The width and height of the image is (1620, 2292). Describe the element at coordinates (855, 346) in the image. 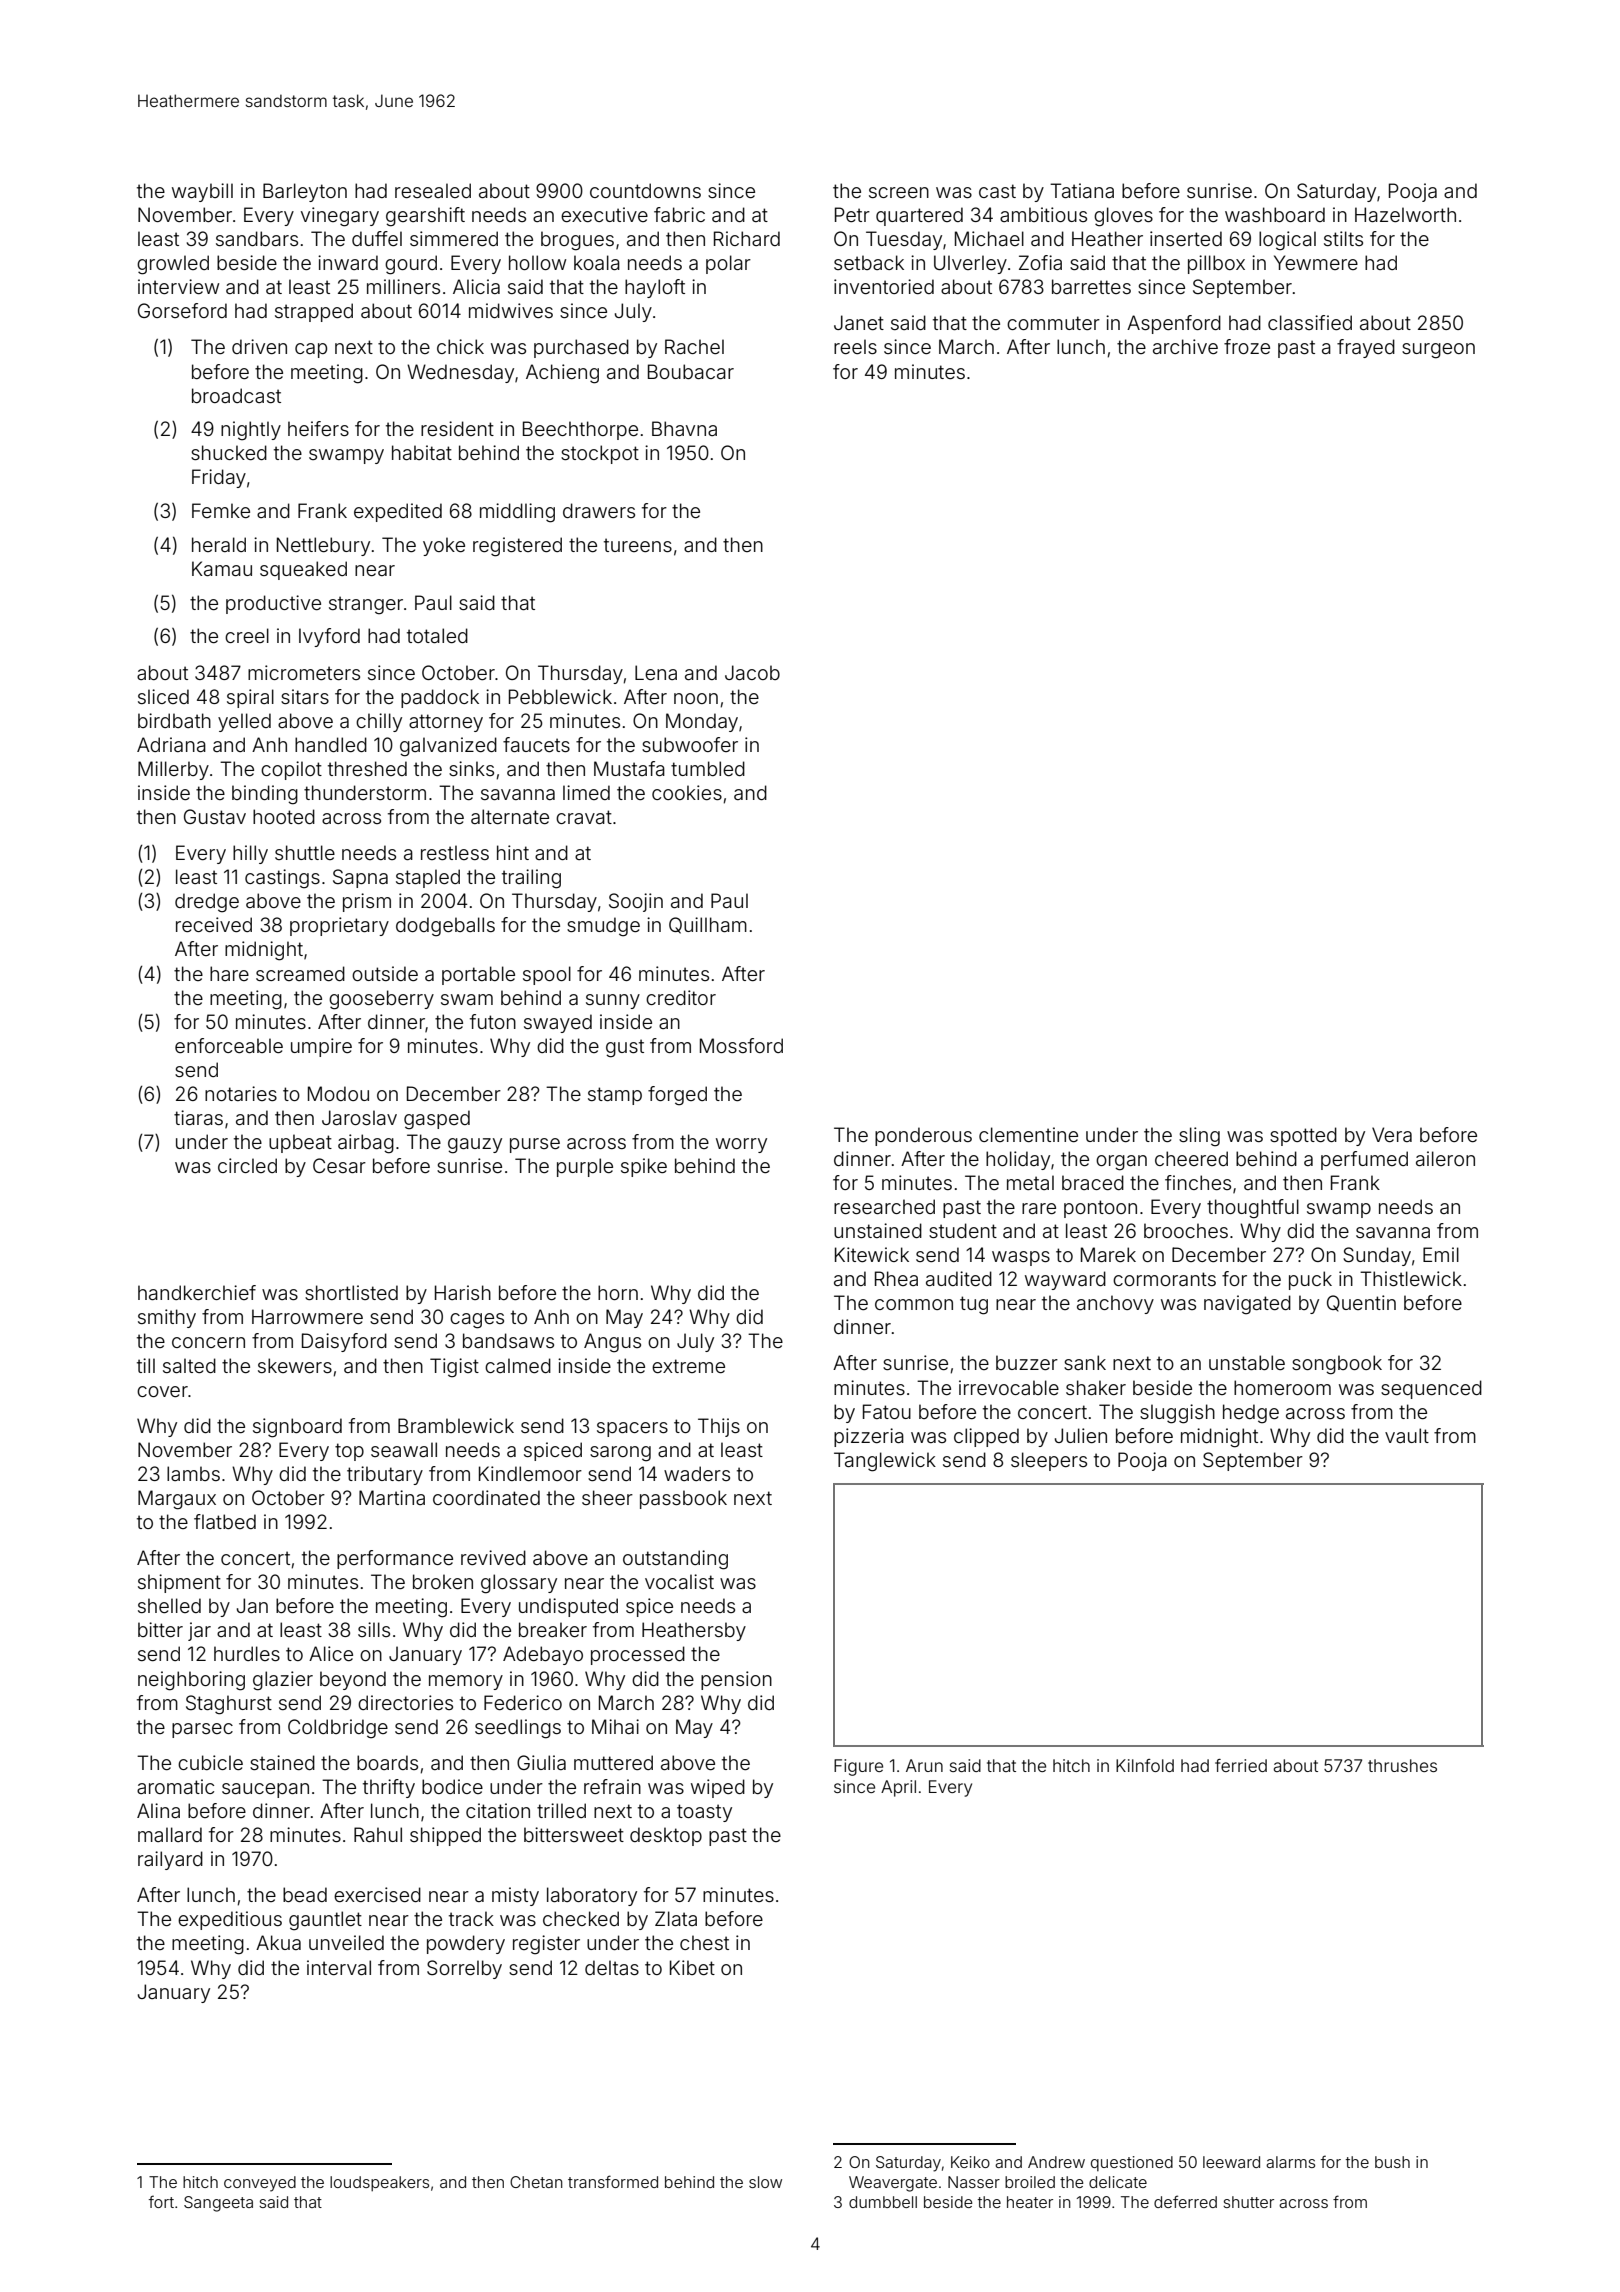

I see `reels` at that location.
